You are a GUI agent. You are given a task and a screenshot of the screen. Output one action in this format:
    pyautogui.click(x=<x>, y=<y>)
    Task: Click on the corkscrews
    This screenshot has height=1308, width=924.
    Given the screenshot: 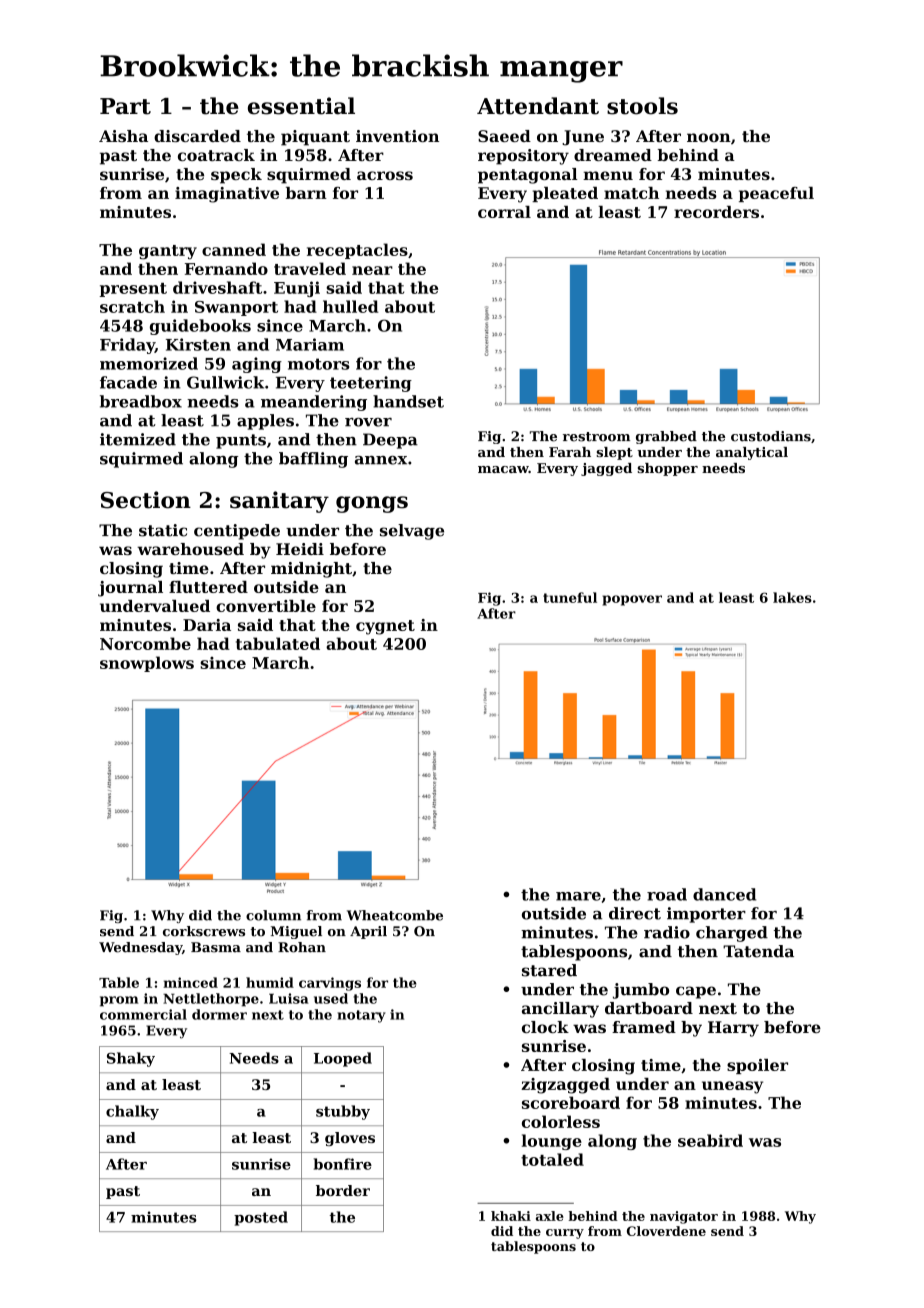 What is the action you would take?
    pyautogui.click(x=204, y=931)
